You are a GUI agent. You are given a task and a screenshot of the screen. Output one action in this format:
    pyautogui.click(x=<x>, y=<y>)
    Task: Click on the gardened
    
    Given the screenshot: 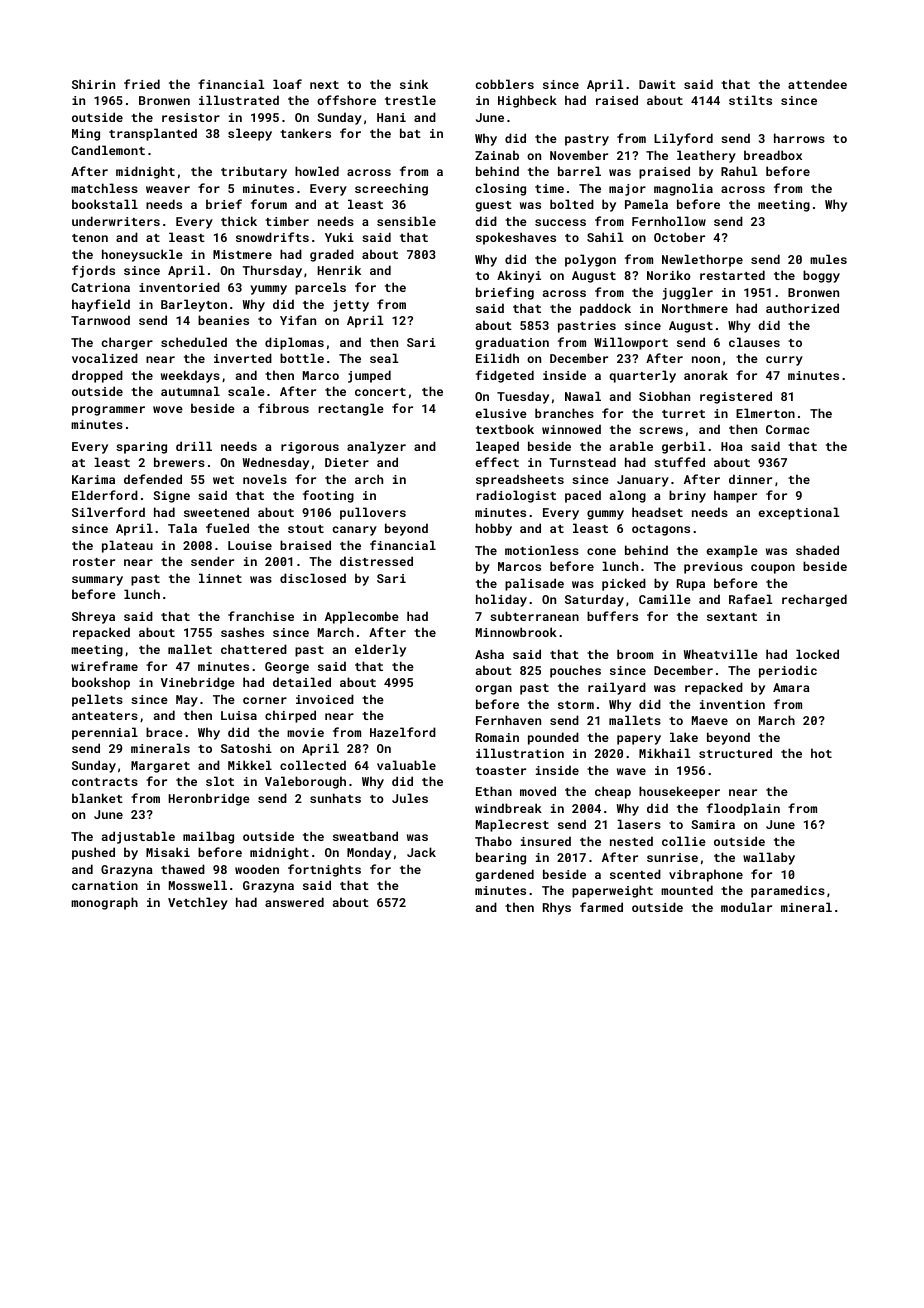 What is the action you would take?
    pyautogui.click(x=504, y=875)
